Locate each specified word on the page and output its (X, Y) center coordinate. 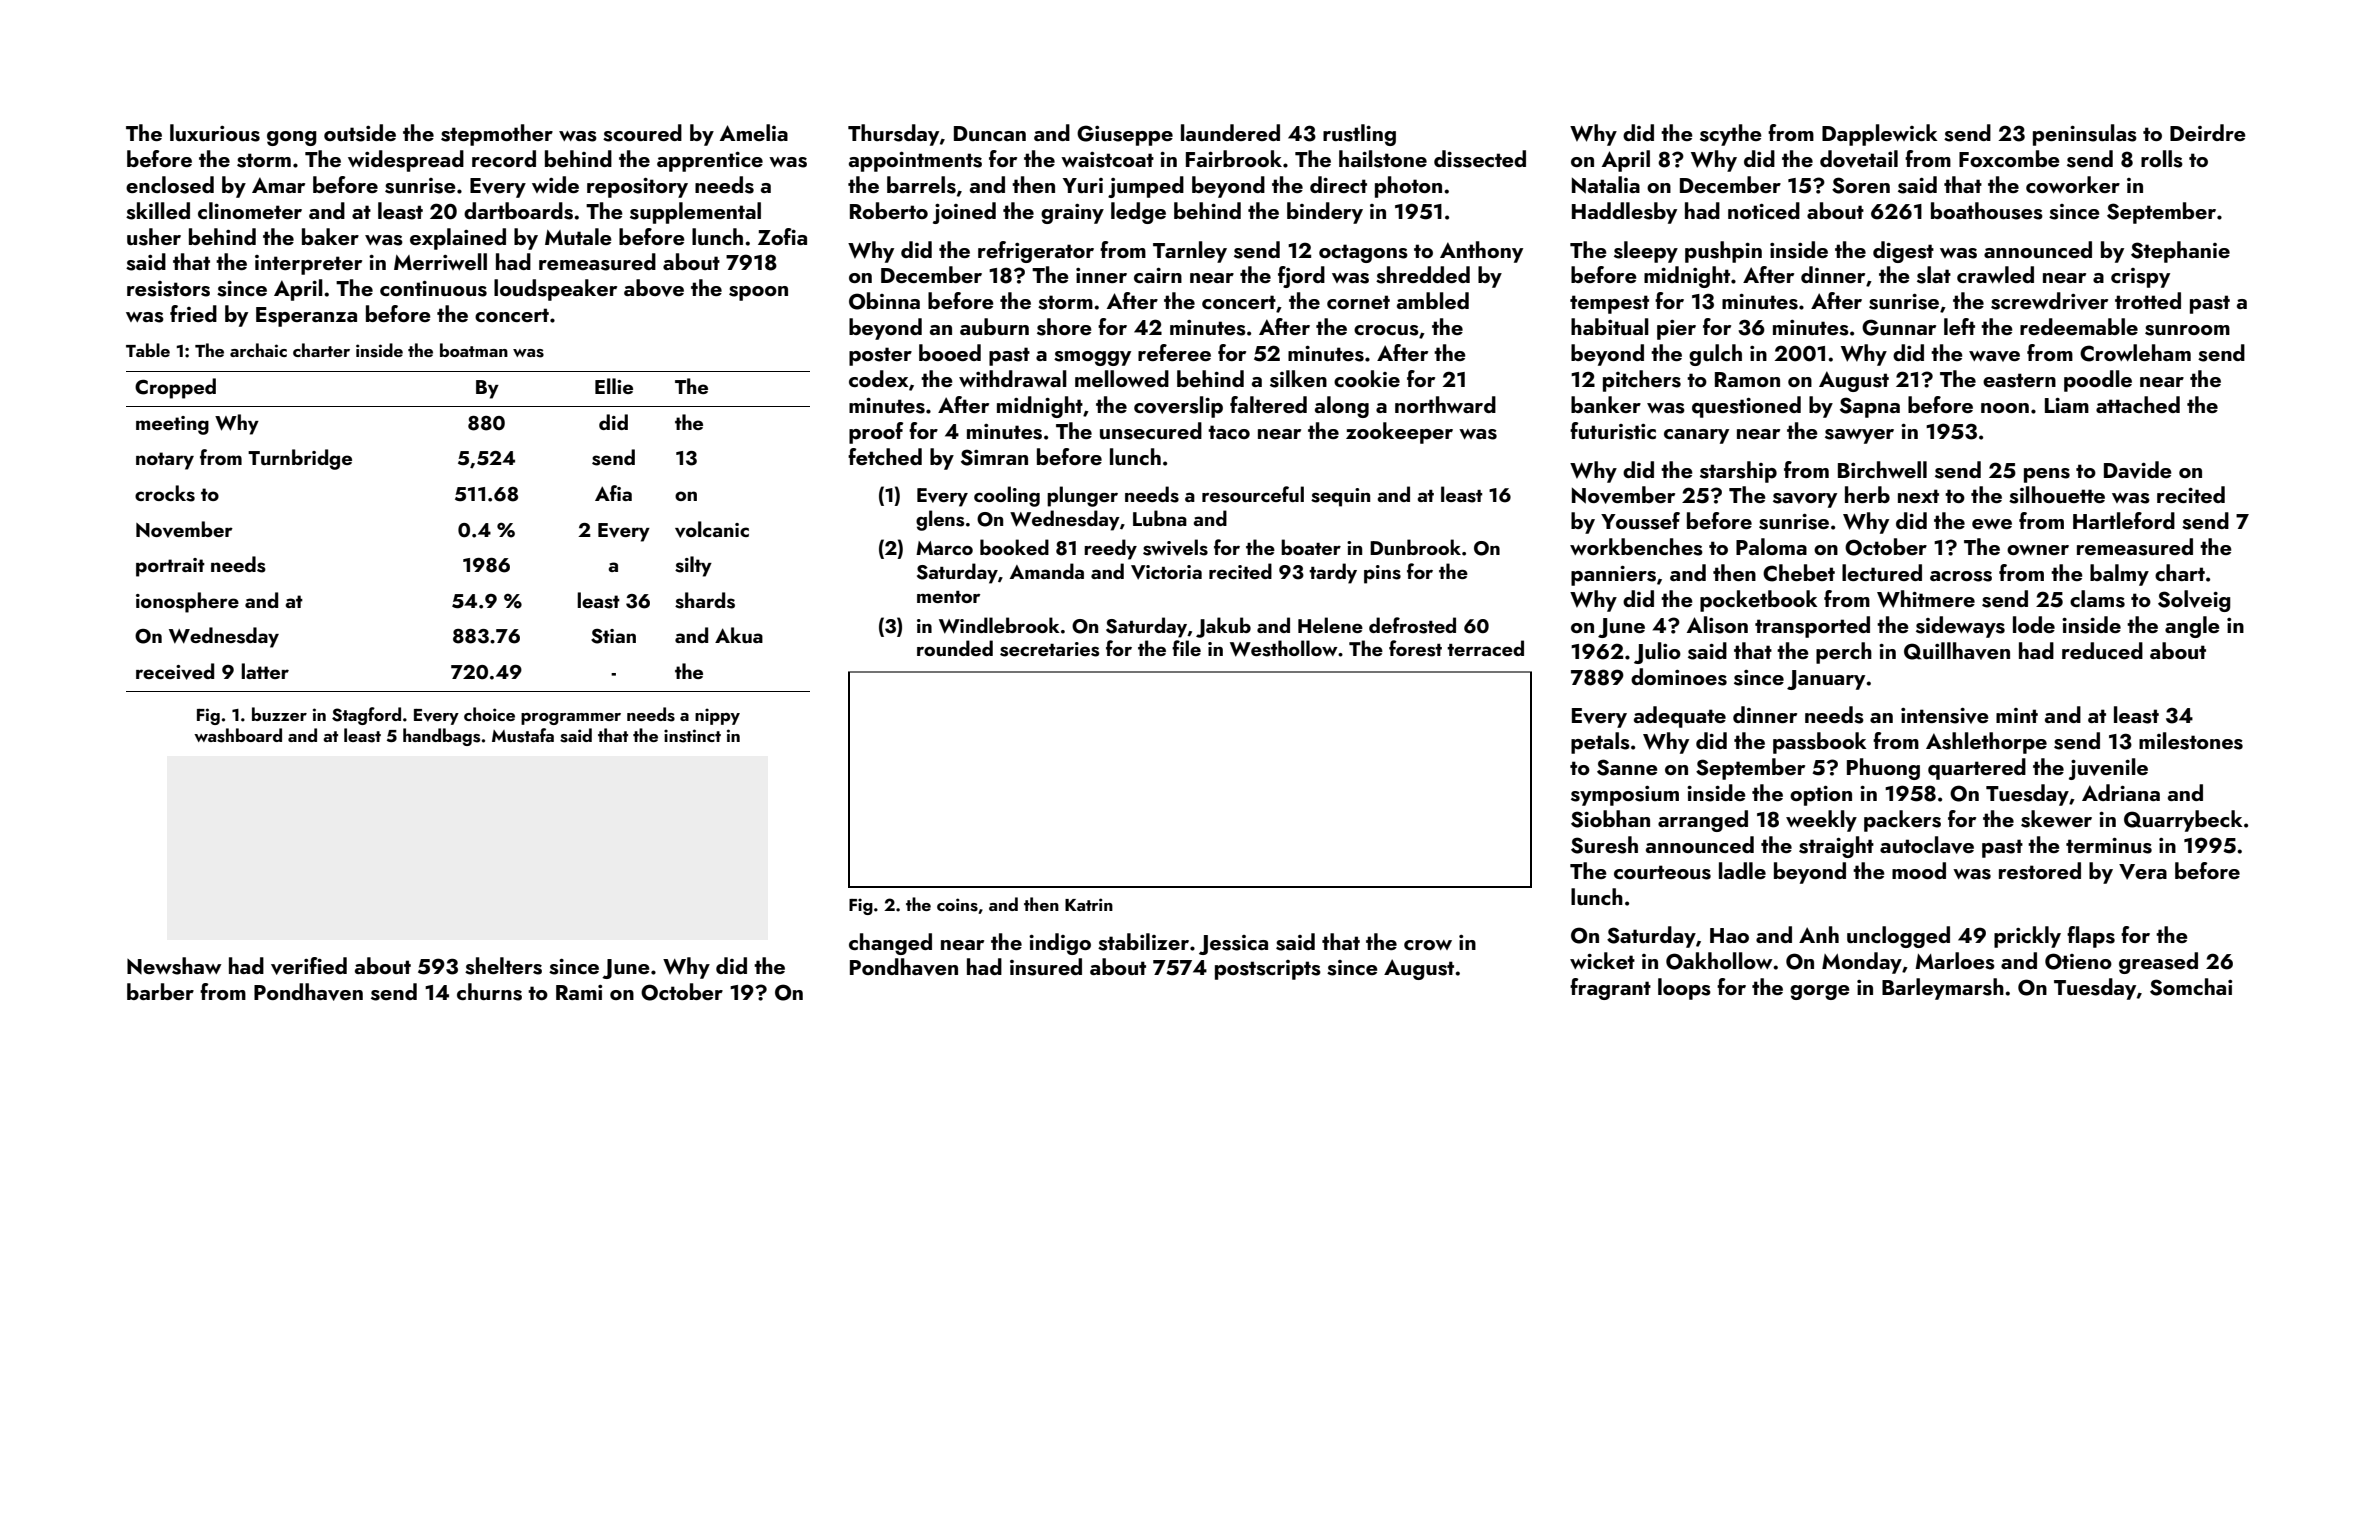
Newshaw (174, 966)
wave (1994, 356)
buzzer (279, 714)
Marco (944, 548)
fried (193, 313)
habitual (1610, 326)
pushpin (1723, 252)
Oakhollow (1719, 961)
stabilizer (1143, 942)
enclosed (170, 185)
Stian (613, 636)
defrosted (1412, 625)
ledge (1138, 213)
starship (1738, 472)
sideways (1960, 627)
